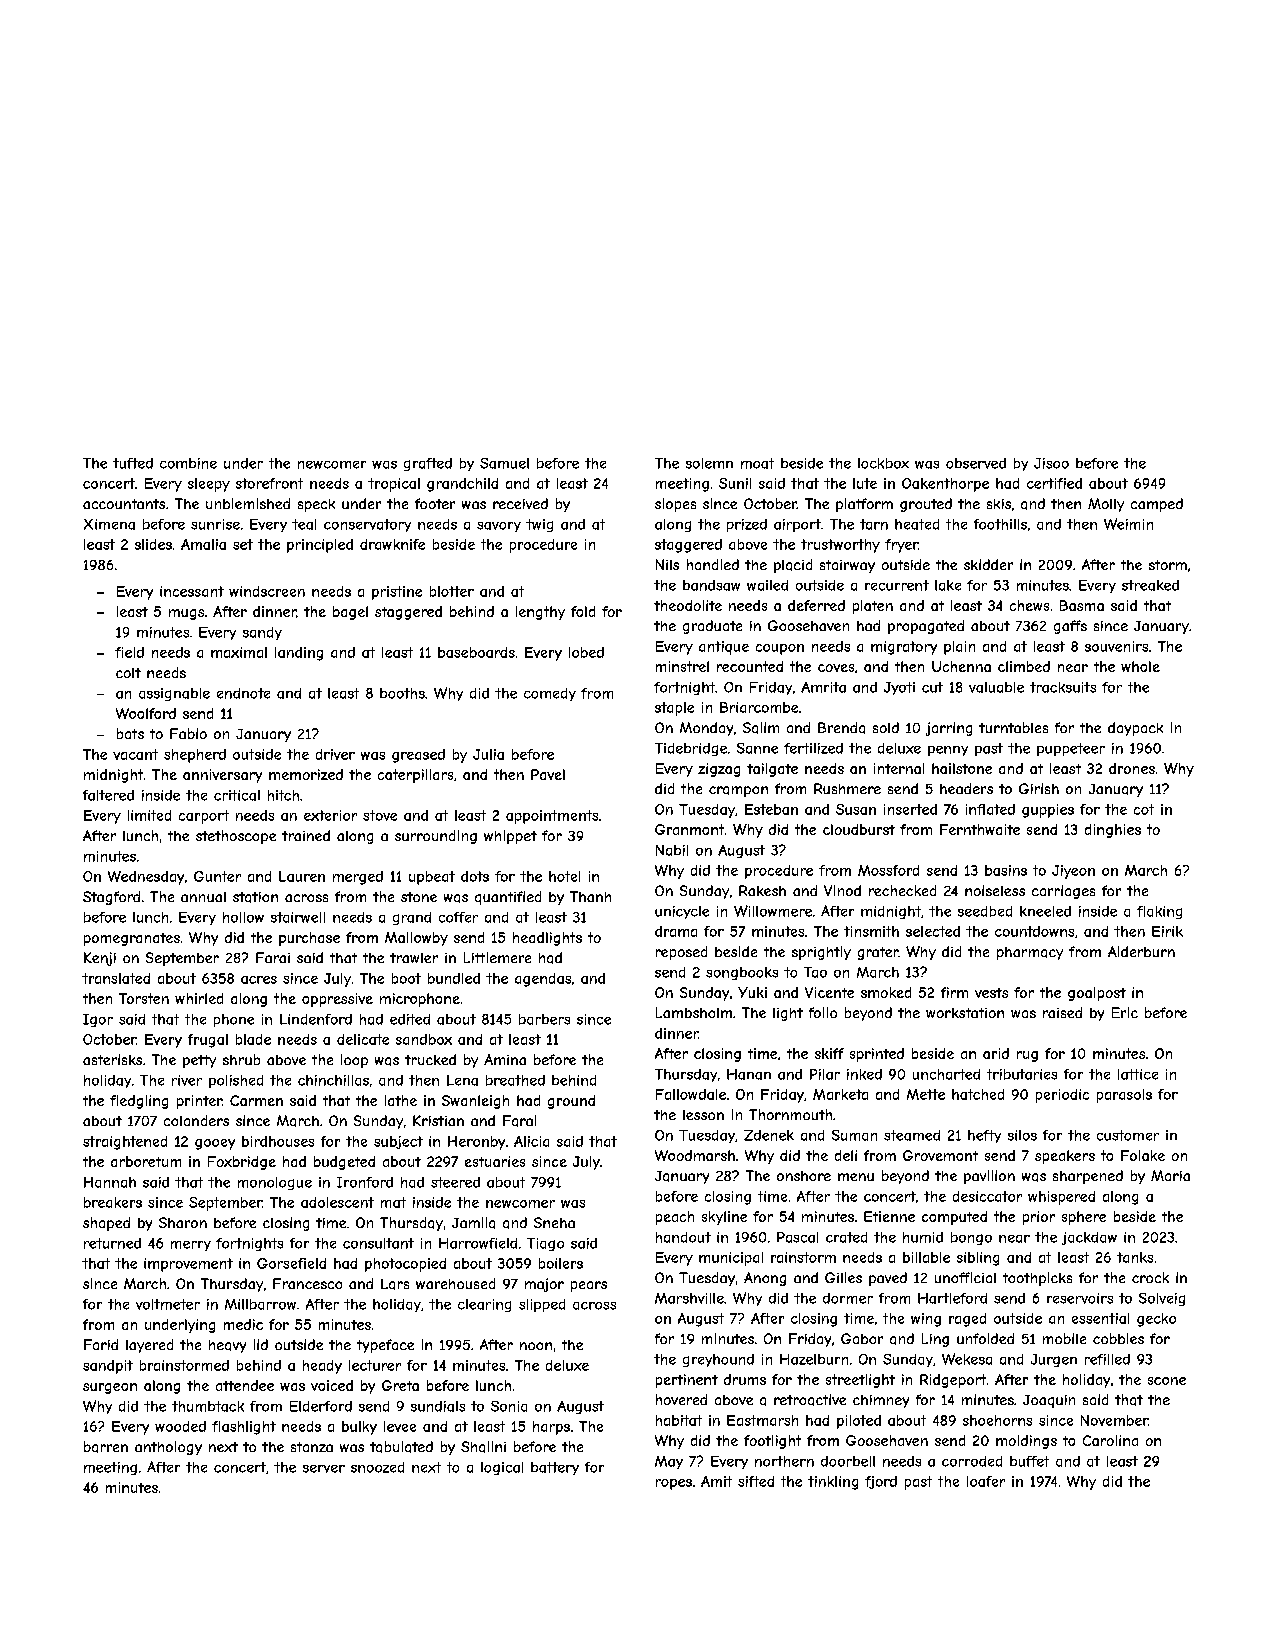  I want to click on boilers, so click(561, 1263).
